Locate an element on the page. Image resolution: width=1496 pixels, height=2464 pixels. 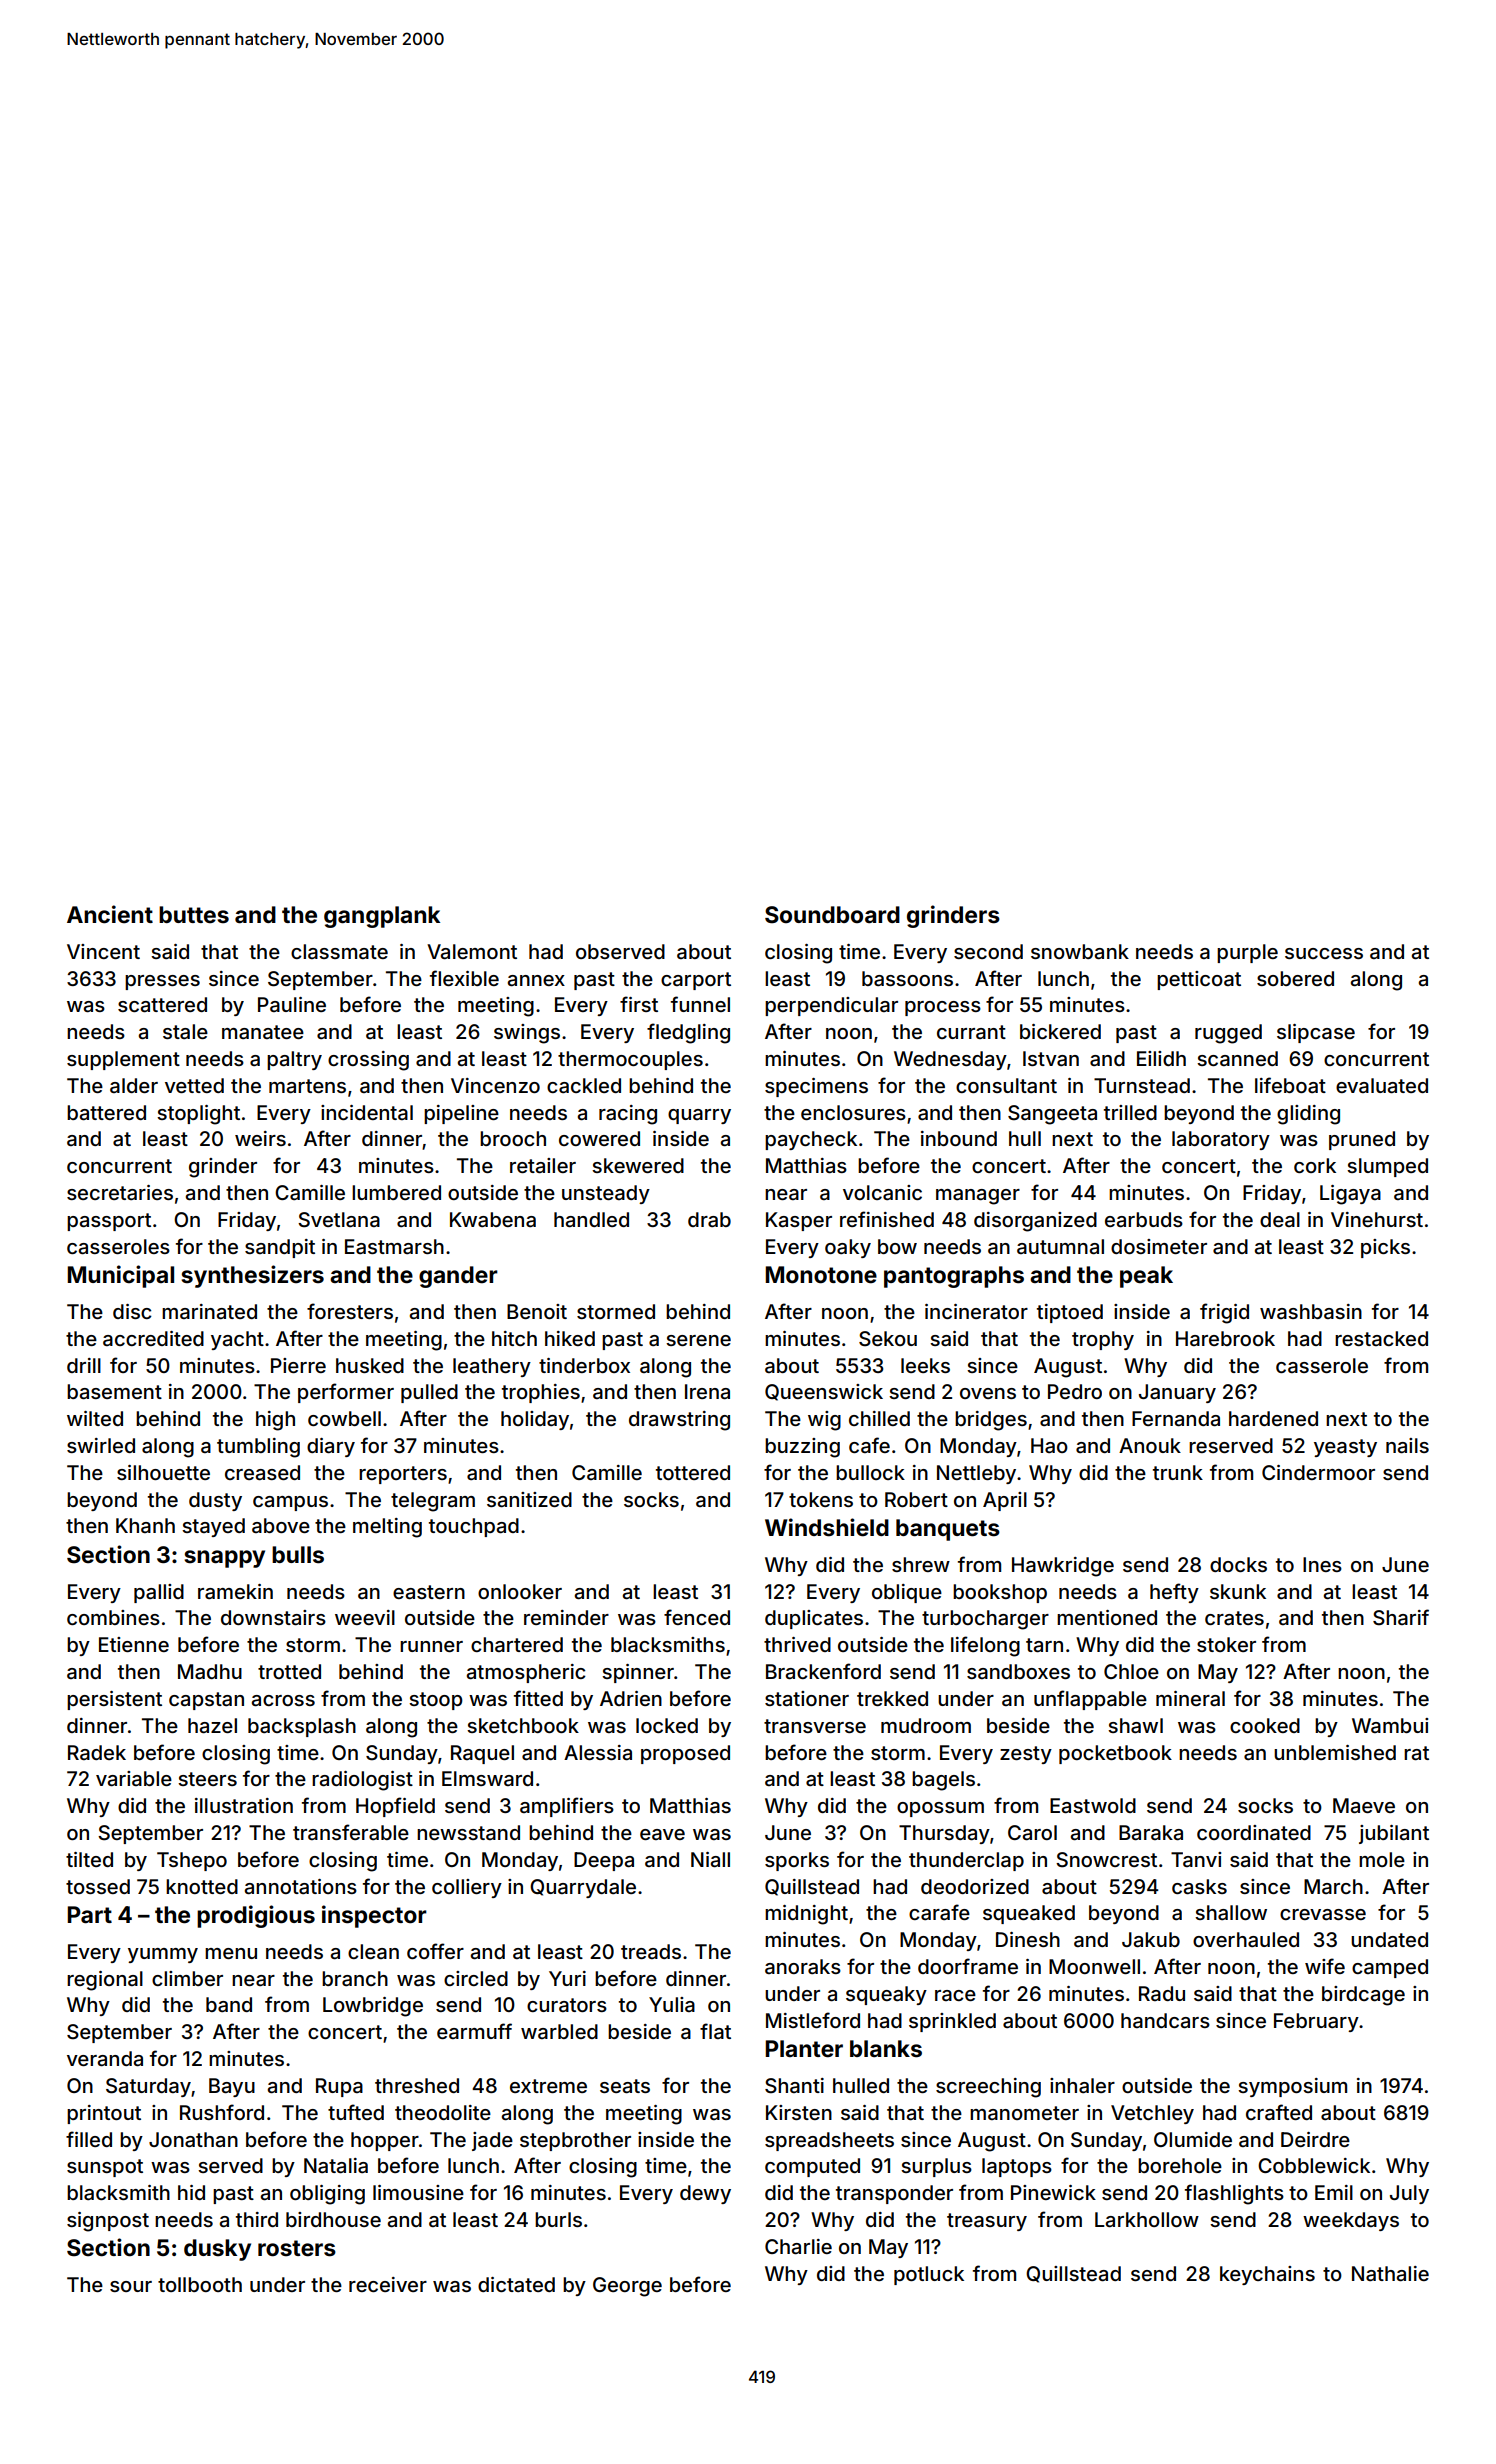
Benoit is located at coordinates (537, 1311).
